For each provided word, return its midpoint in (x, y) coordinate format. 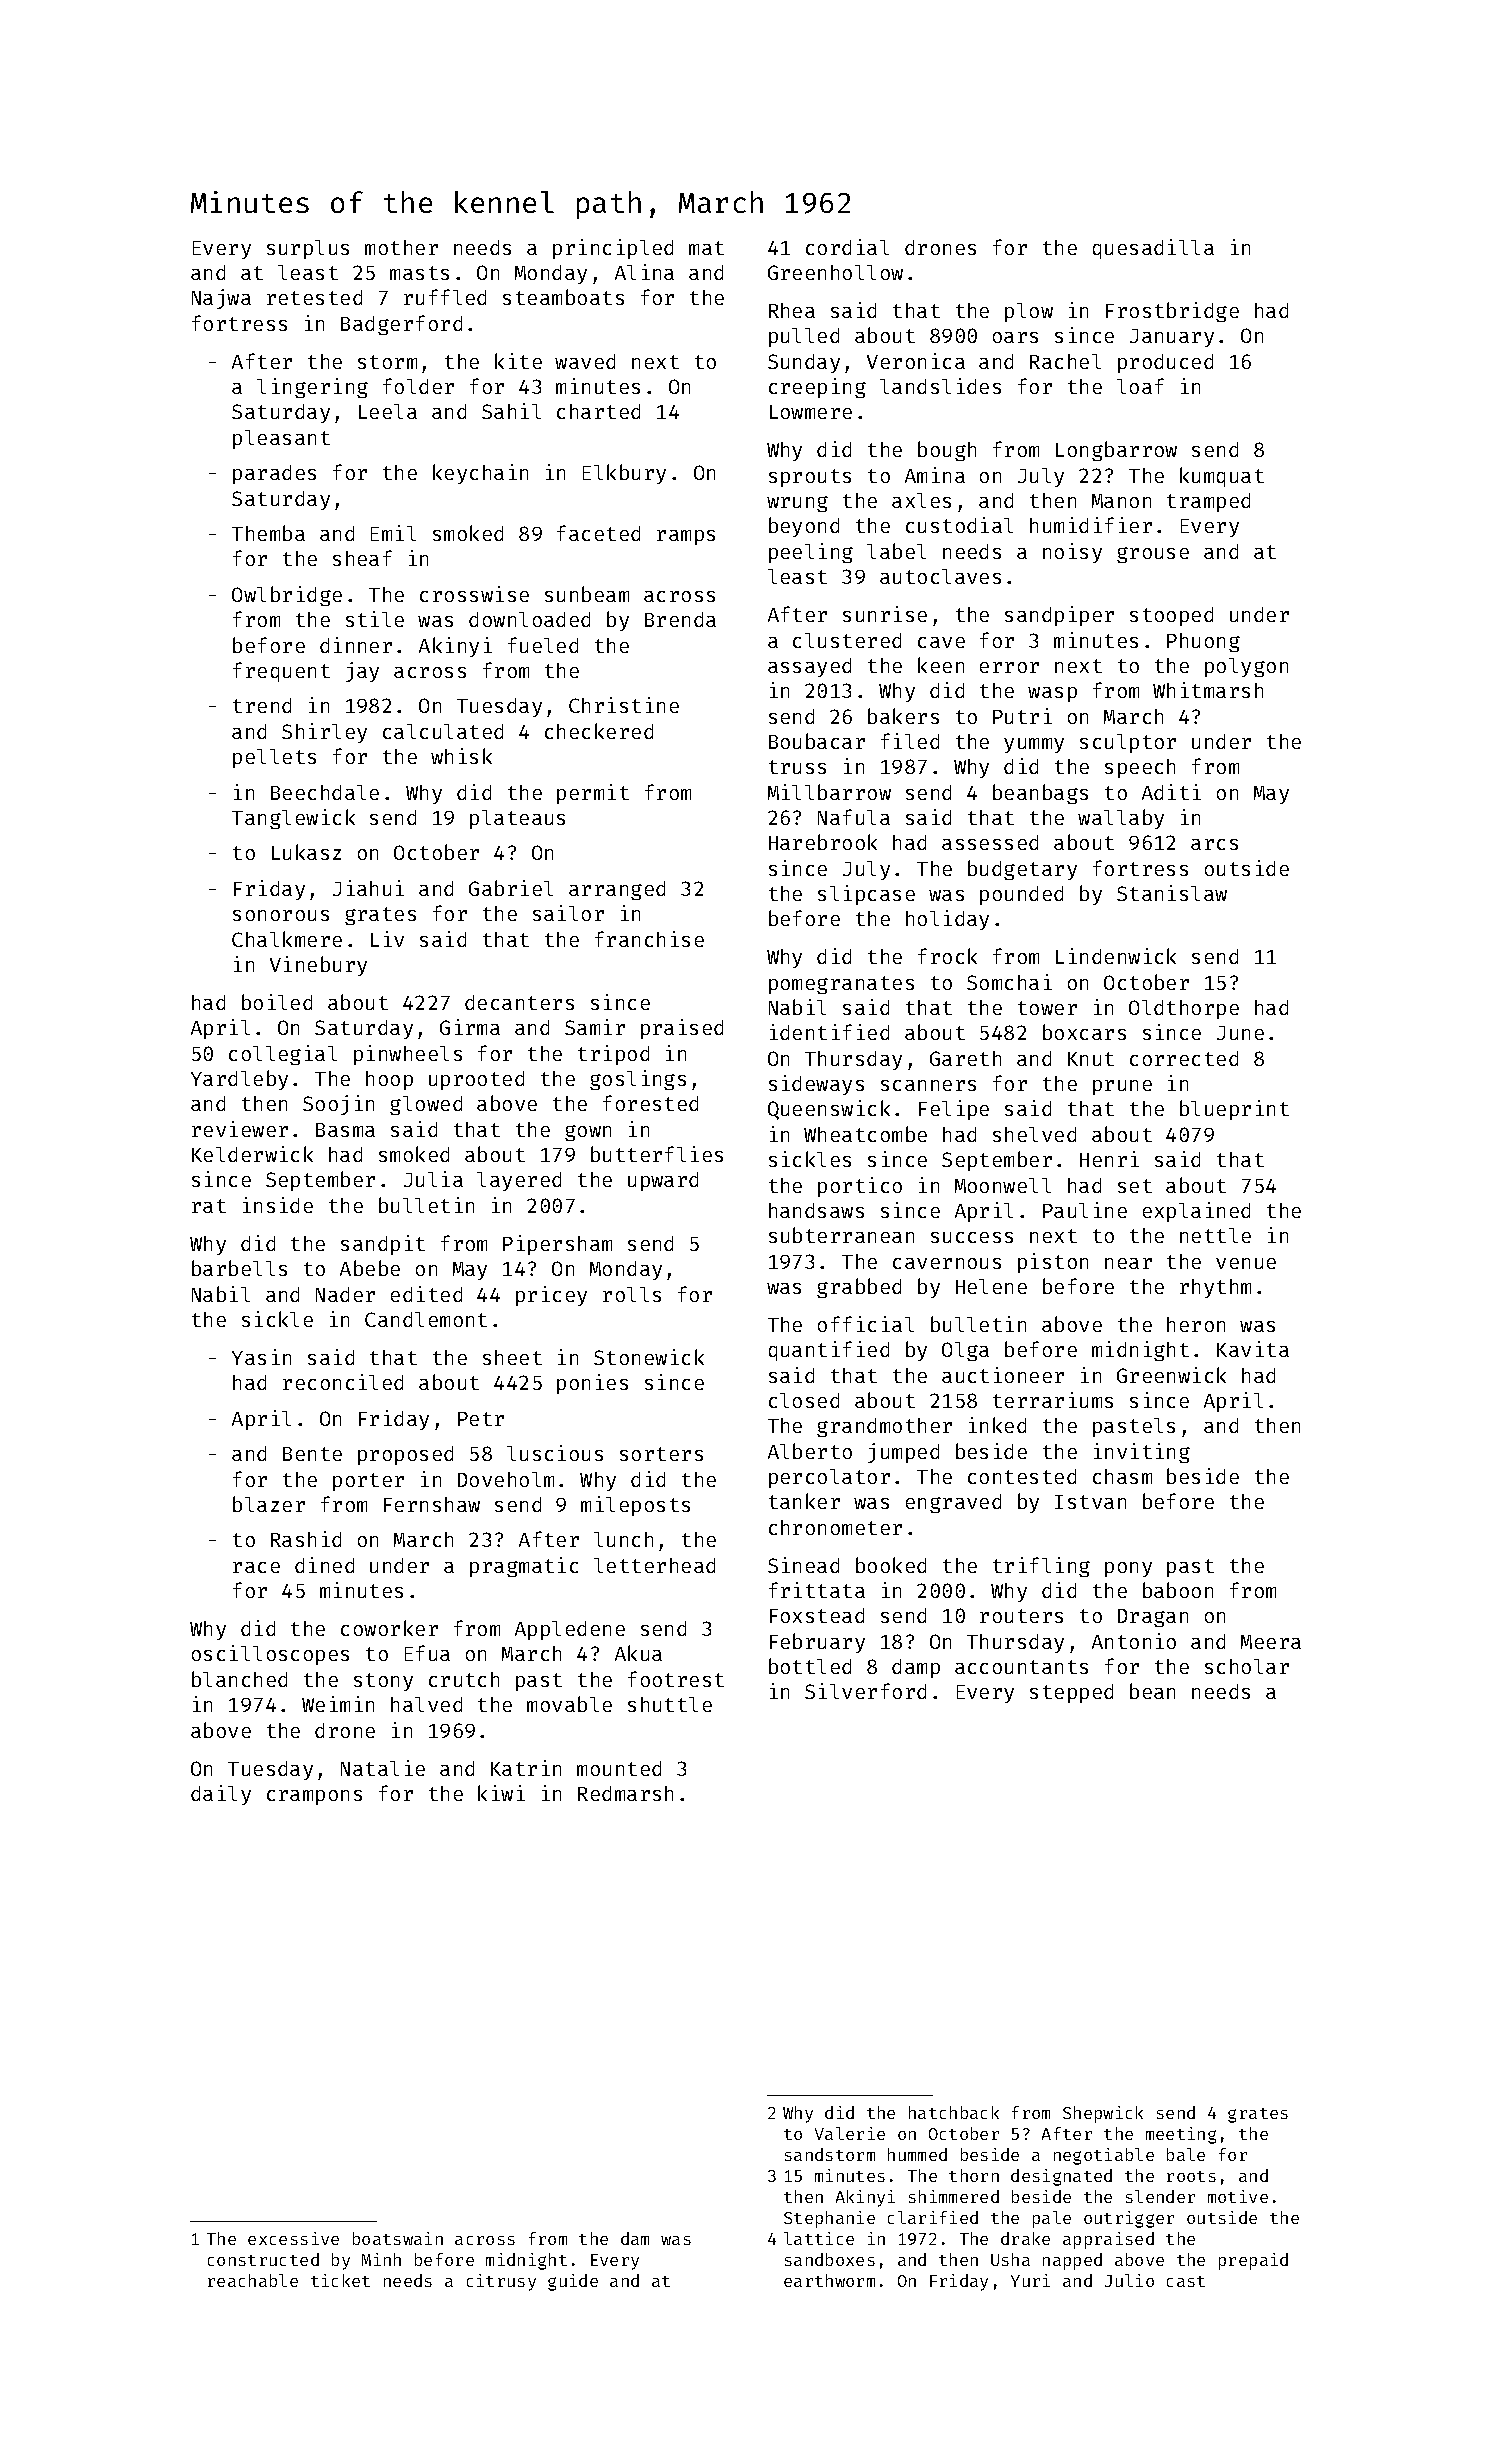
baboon (1178, 1590)
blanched (239, 1679)
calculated (443, 731)
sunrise (885, 614)
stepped (1071, 1693)
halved (426, 1704)
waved (585, 361)
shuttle (670, 1704)
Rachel (1065, 361)
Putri (1022, 716)
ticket (340, 2280)
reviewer (240, 1129)
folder (418, 386)
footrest (676, 1679)
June (1240, 1033)
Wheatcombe (865, 1134)
